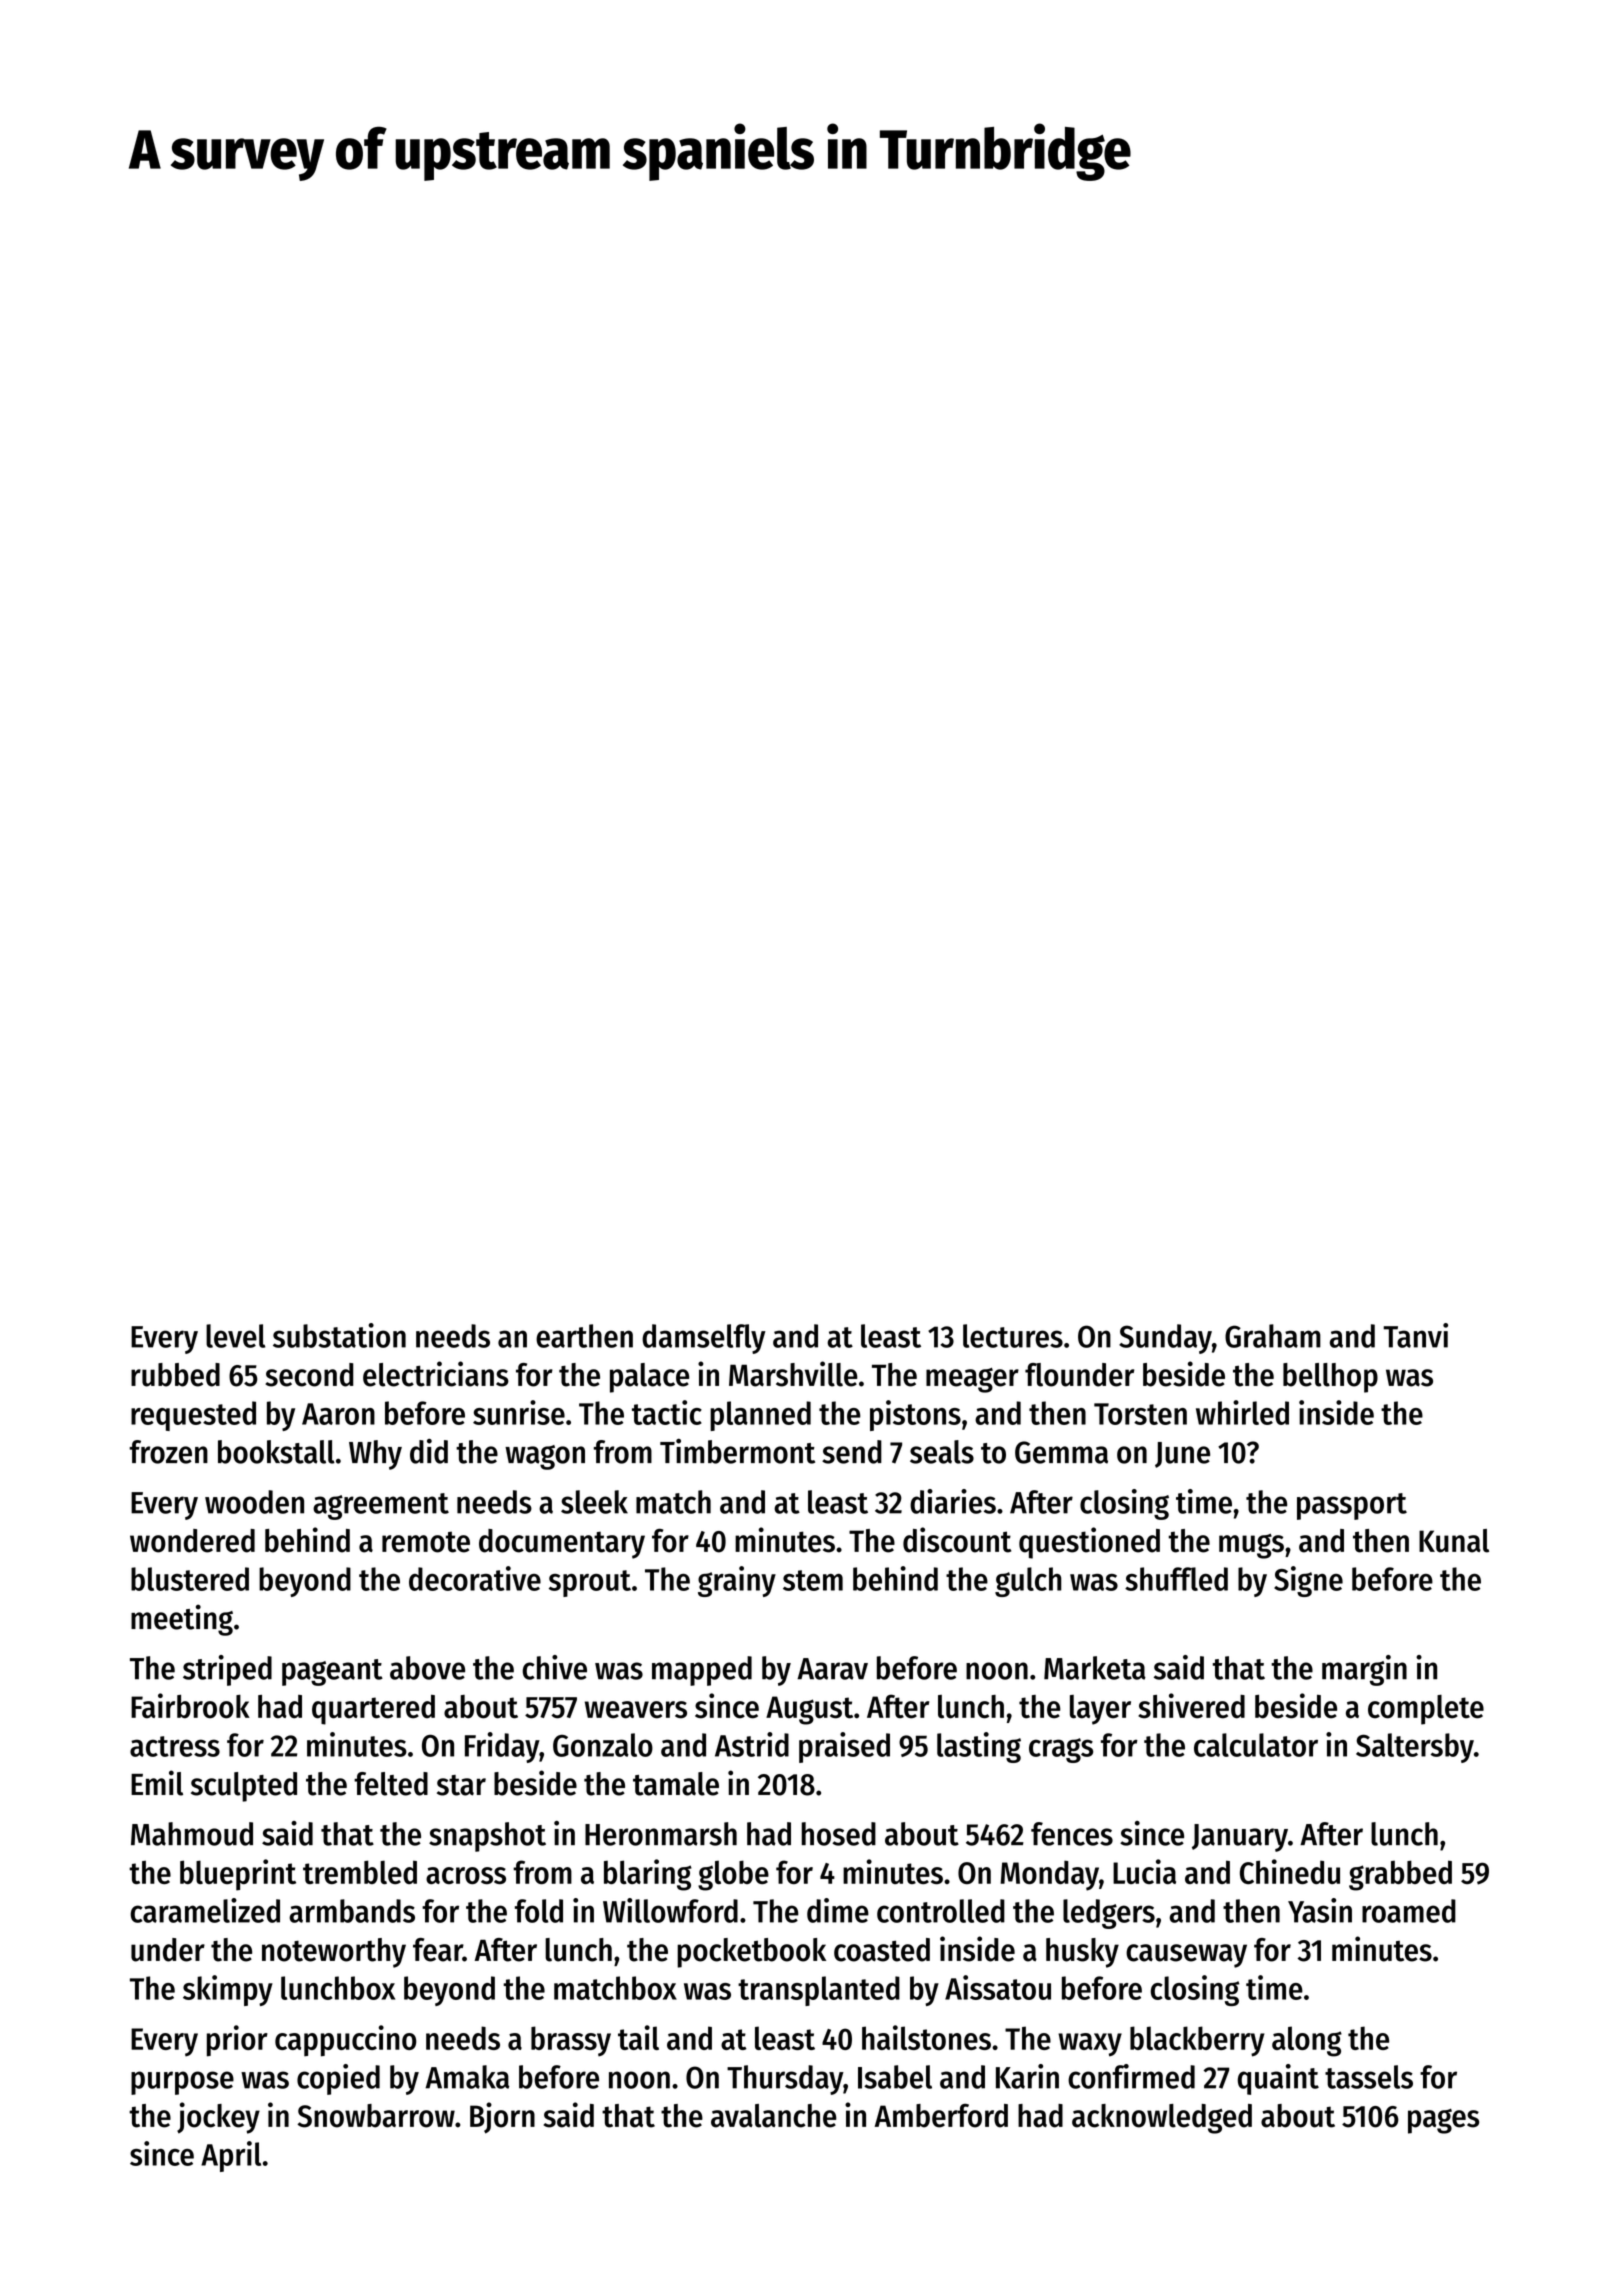  Describe the element at coordinates (941, 2116) in the screenshot. I see `Amberford` at that location.
